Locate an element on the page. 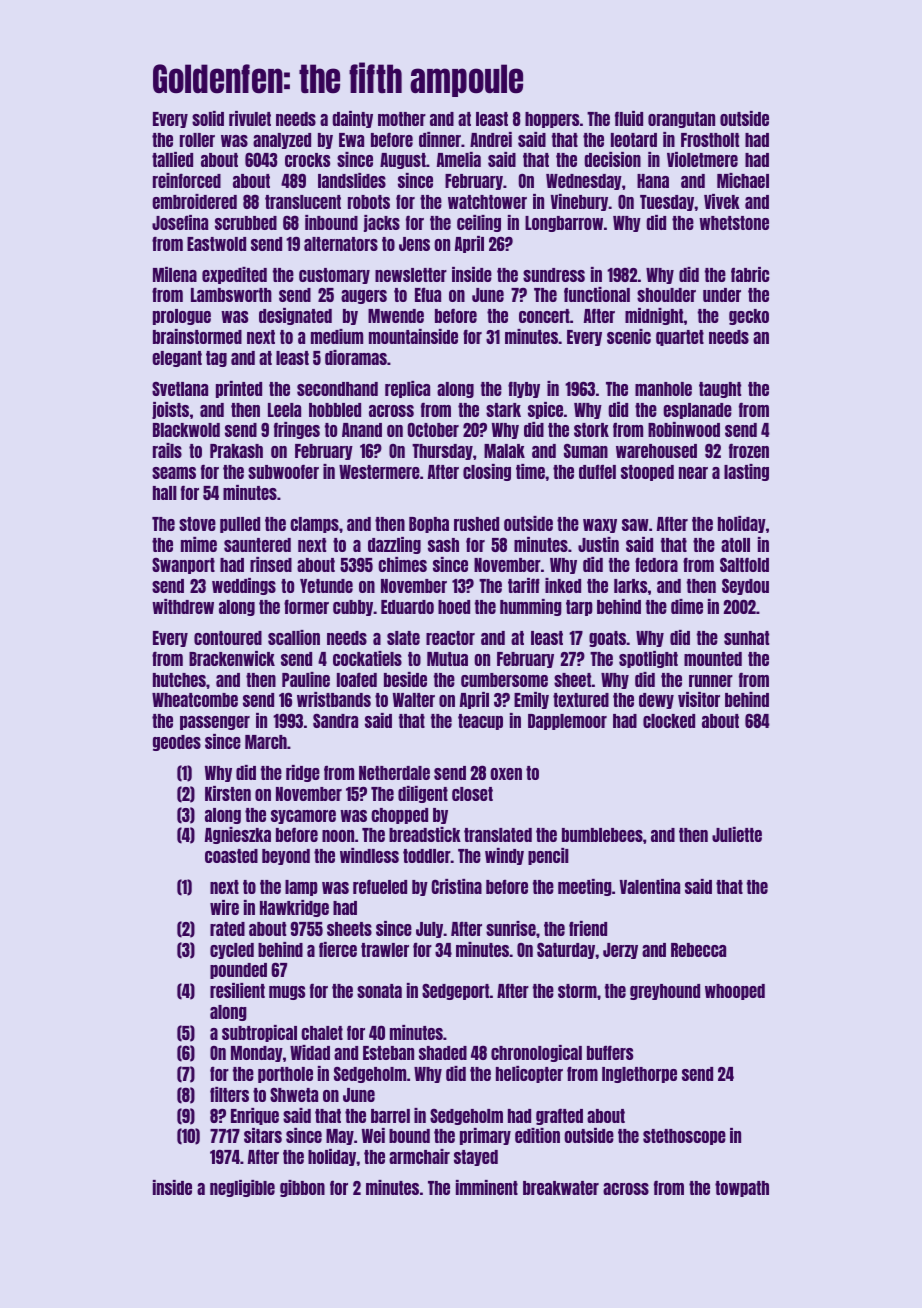 Image resolution: width=922 pixels, height=1308 pixels. sauntered is located at coordinates (257, 545).
